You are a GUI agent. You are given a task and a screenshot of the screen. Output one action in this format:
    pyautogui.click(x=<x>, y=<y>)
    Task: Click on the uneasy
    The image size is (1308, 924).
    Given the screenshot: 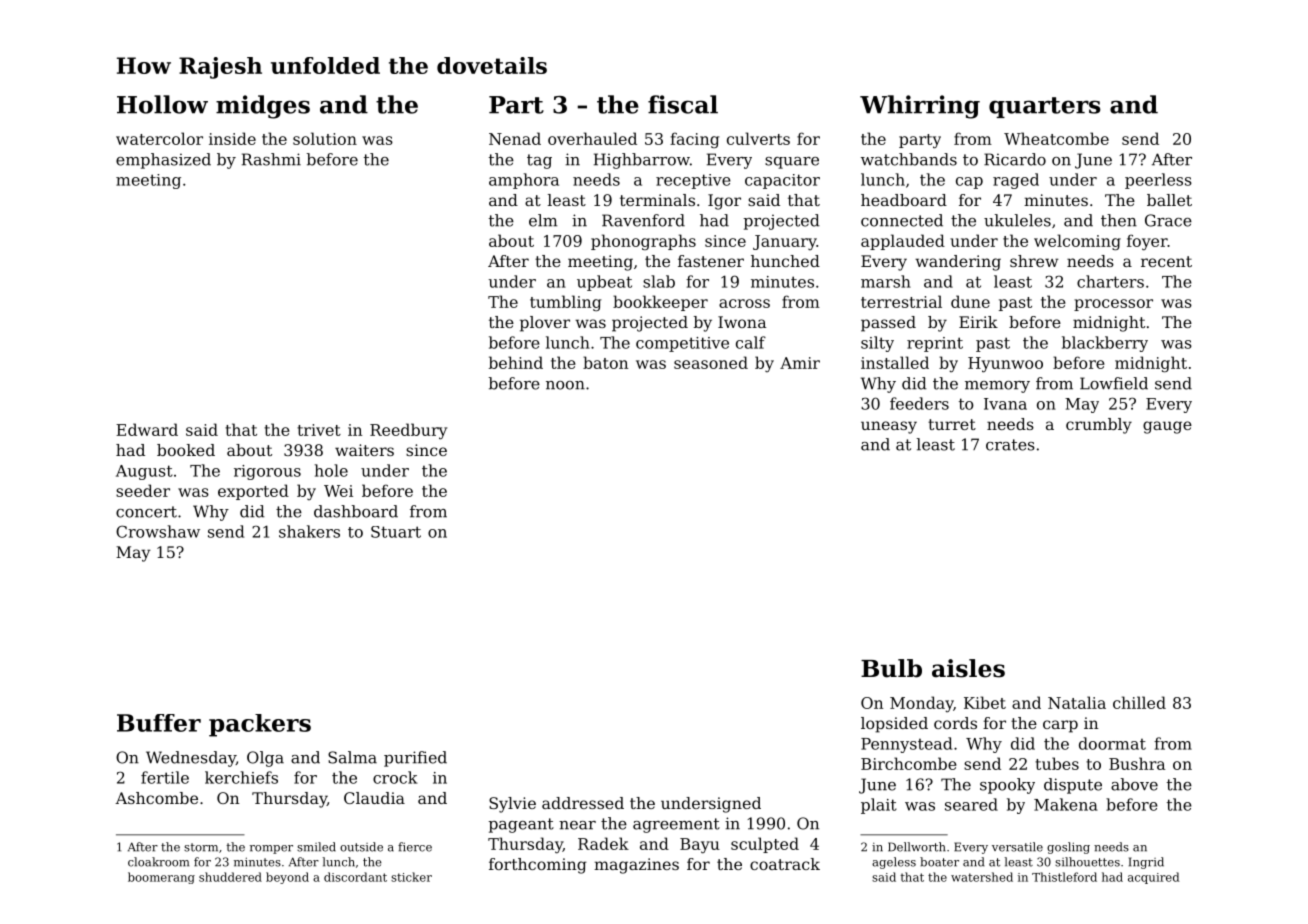 What is the action you would take?
    pyautogui.click(x=889, y=427)
